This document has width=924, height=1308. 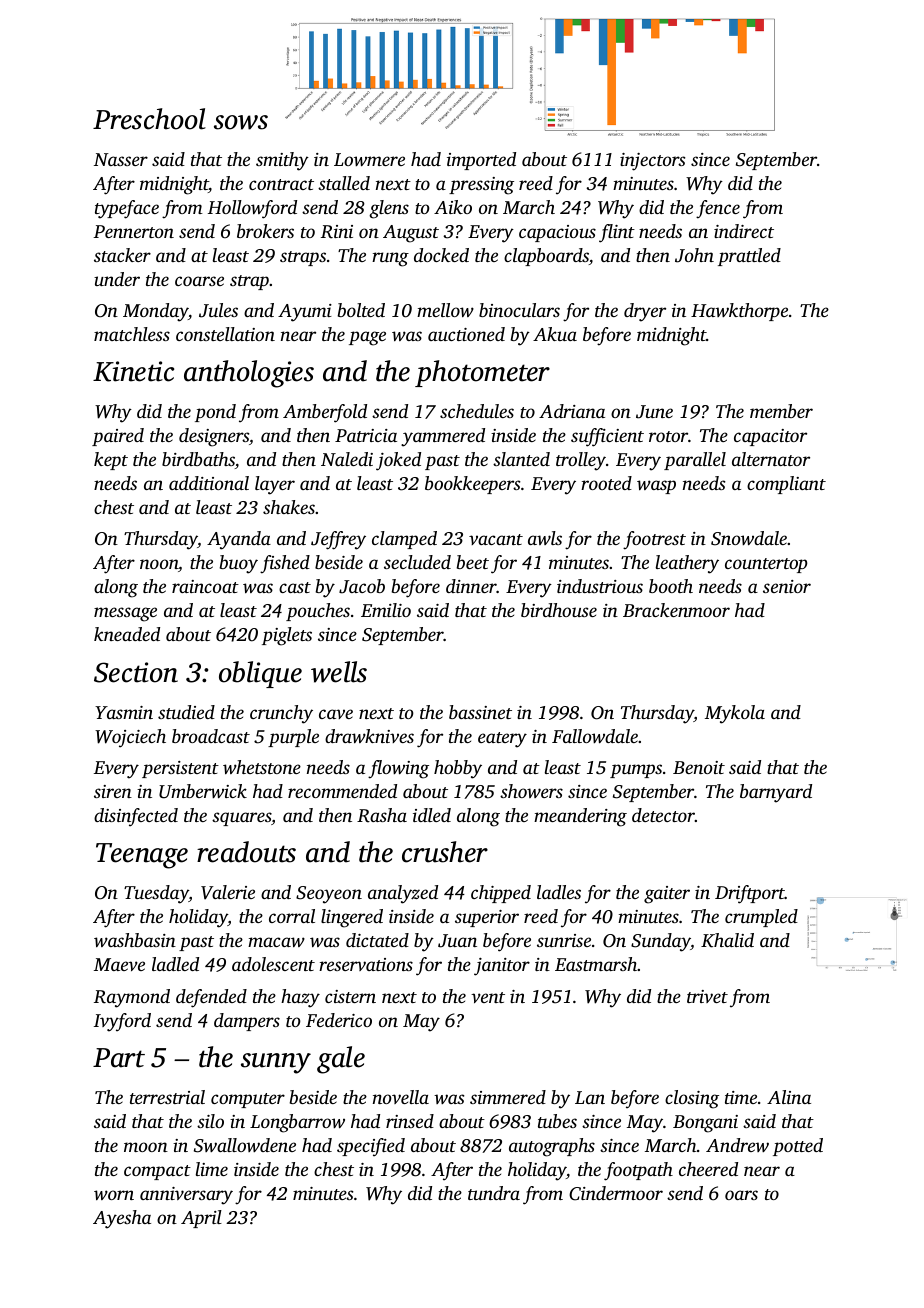 I want to click on raincoat, so click(x=205, y=586).
